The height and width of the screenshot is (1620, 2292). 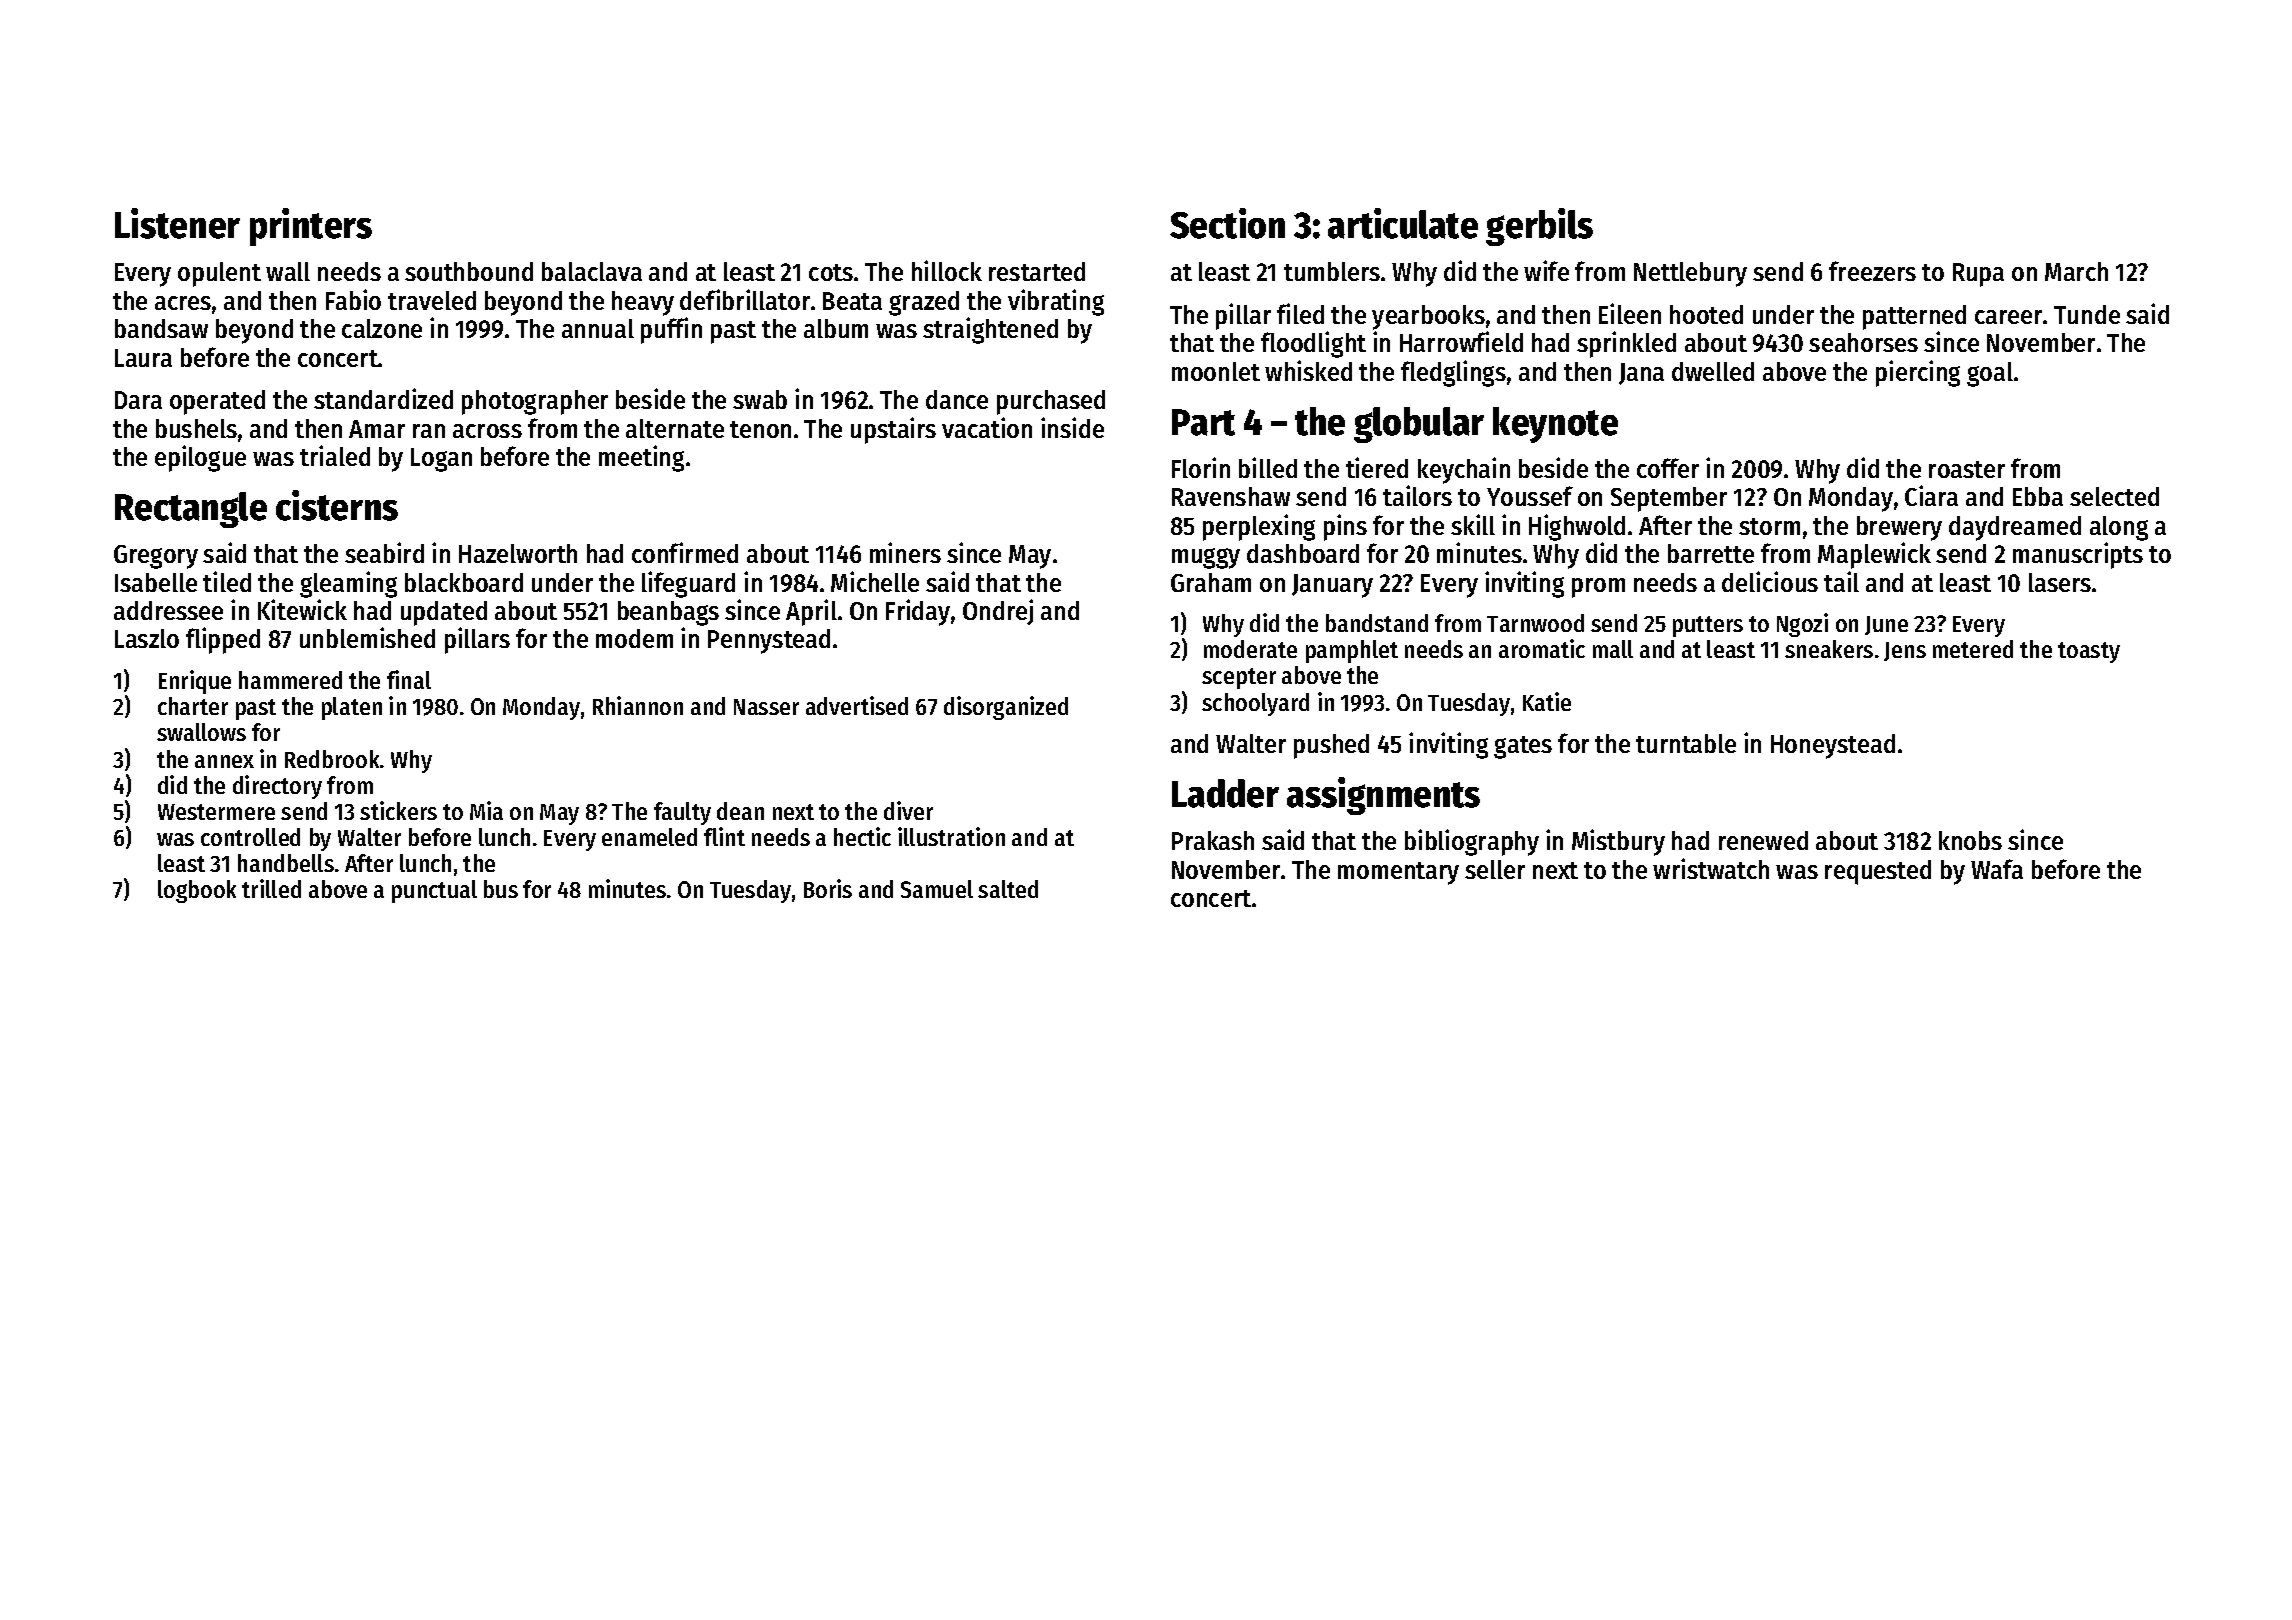 I want to click on March, so click(x=2076, y=271).
